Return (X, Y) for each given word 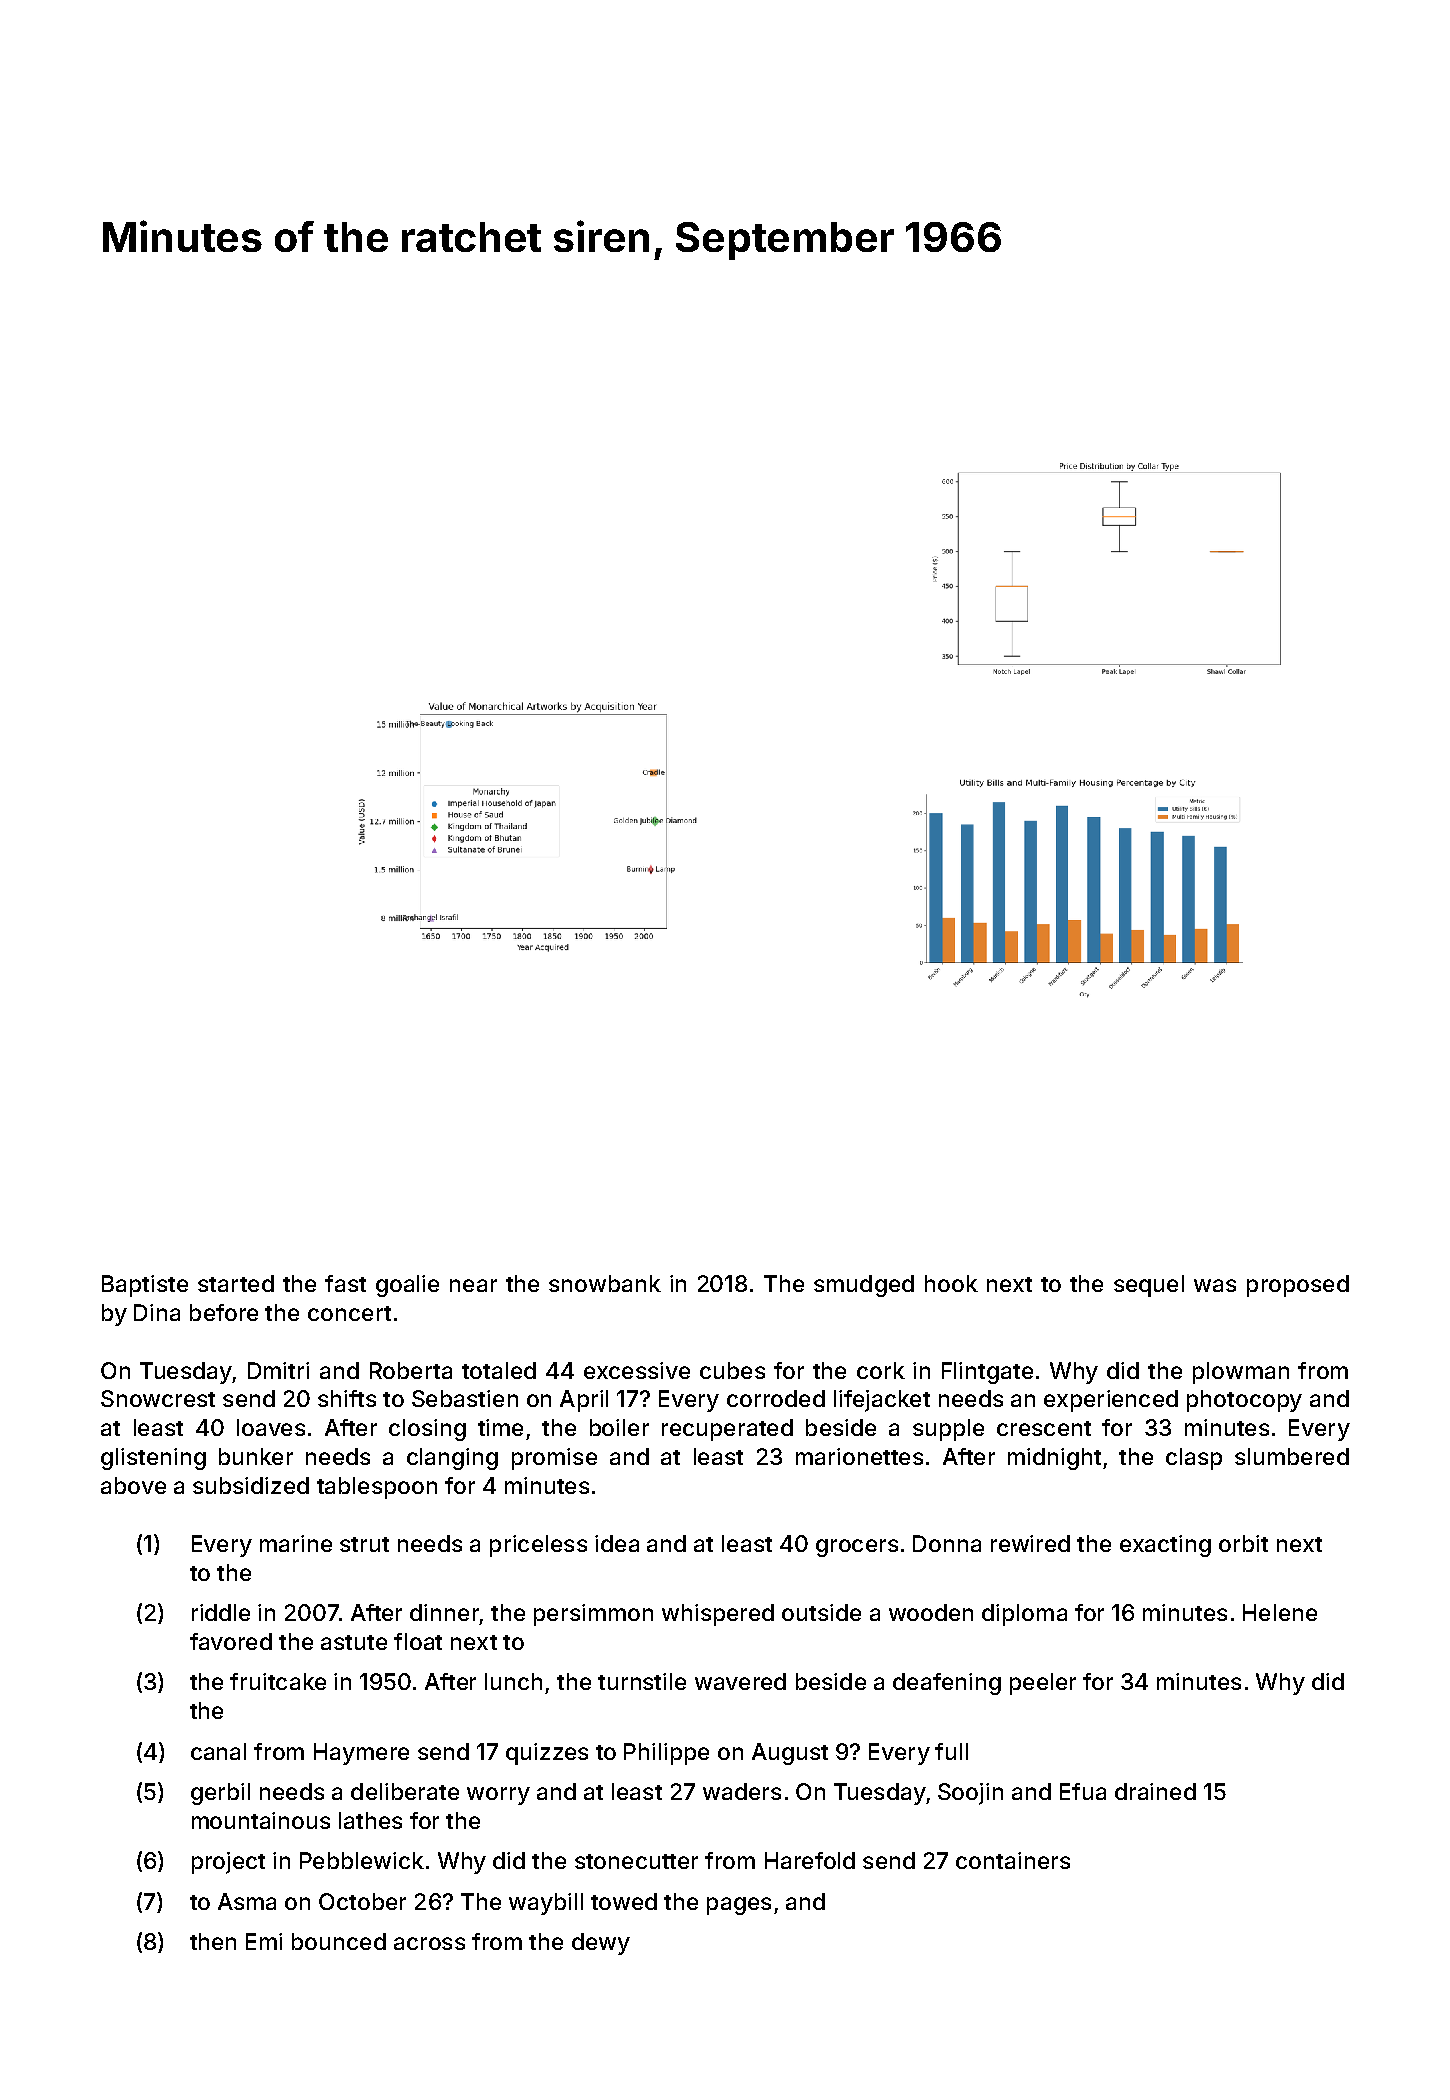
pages (739, 1906)
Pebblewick (362, 1860)
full (951, 1751)
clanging (452, 1459)
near (473, 1285)
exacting (1165, 1546)
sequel (1149, 1286)
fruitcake (278, 1681)
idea (617, 1543)
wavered (740, 1681)
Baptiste (145, 1286)
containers (1013, 1860)
